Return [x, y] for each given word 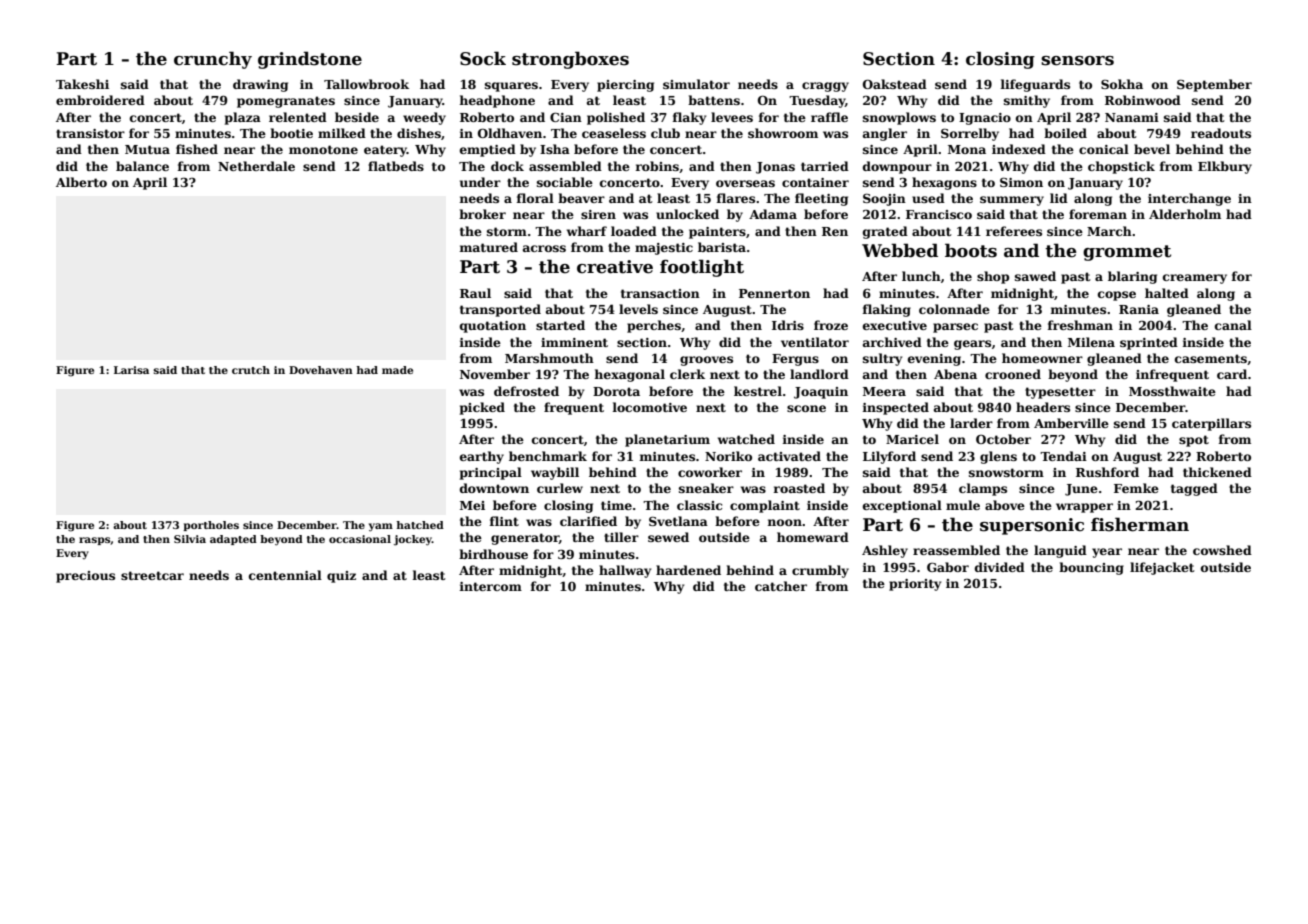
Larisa [131, 370]
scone [806, 408]
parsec [955, 328]
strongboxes [570, 60]
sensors [1077, 61]
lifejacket [1162, 568]
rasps [94, 541]
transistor [90, 133]
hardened [688, 570]
